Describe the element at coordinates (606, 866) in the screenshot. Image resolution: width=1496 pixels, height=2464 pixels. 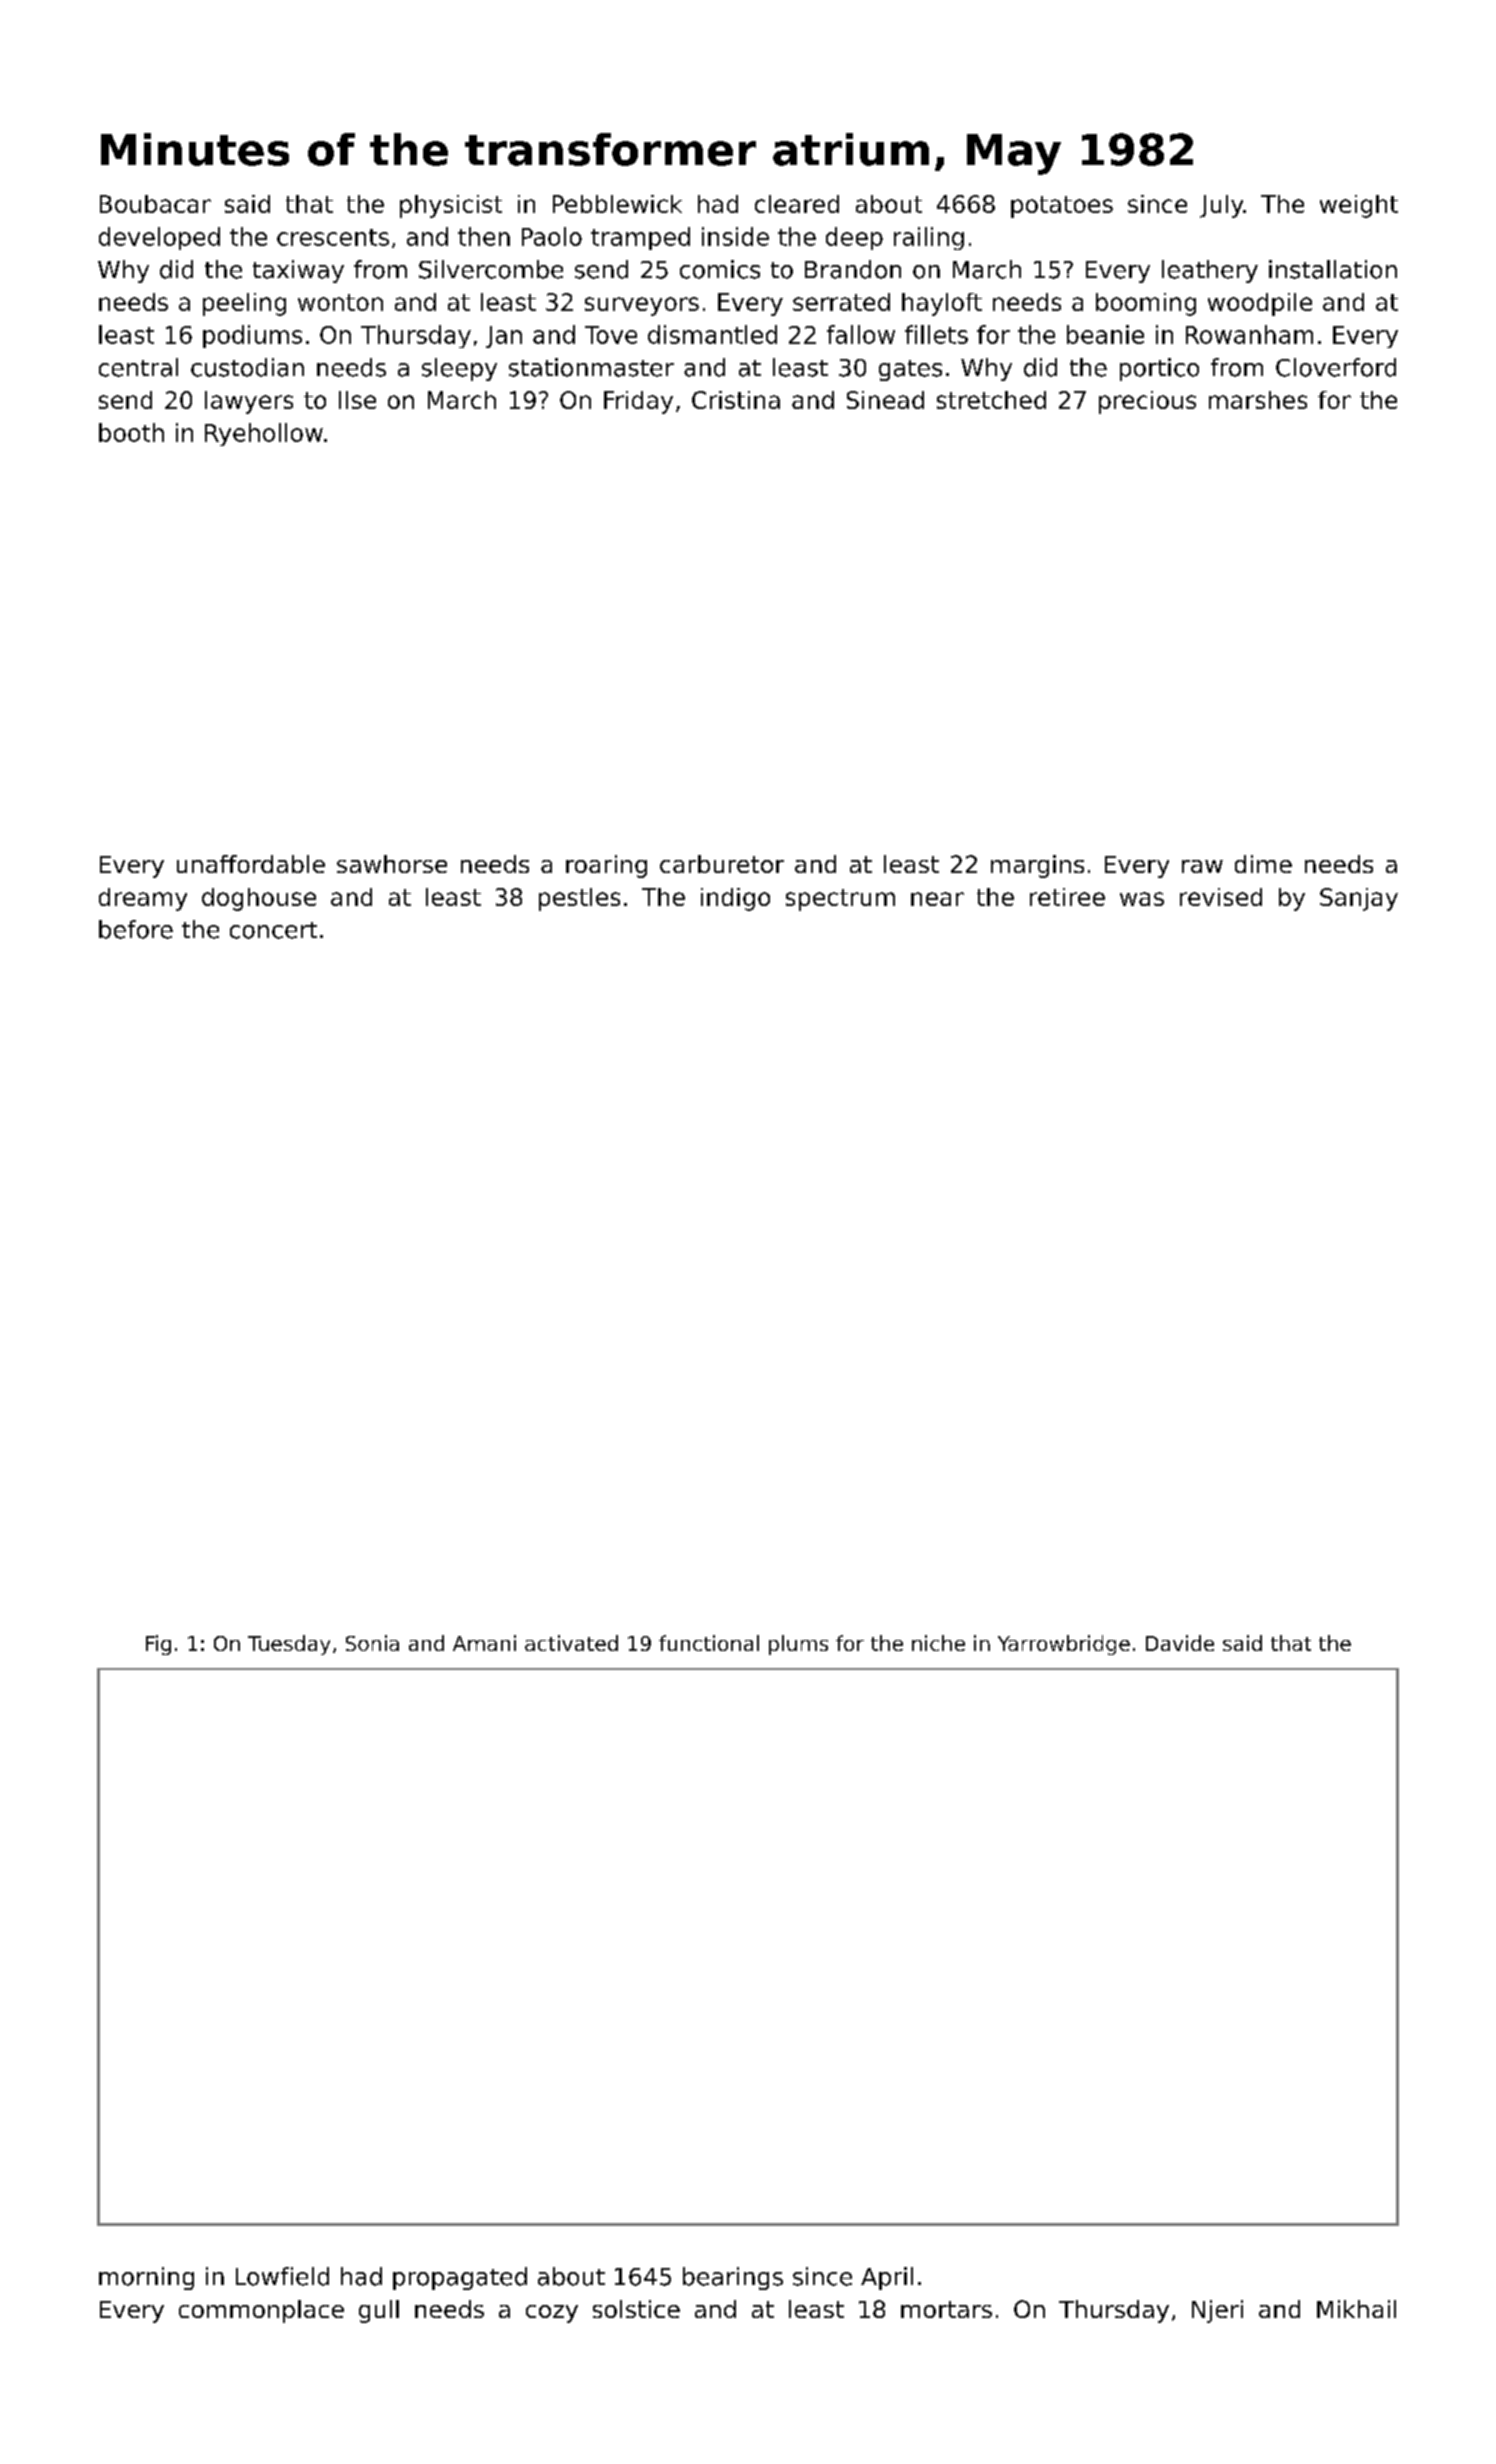
I see `roaring` at that location.
